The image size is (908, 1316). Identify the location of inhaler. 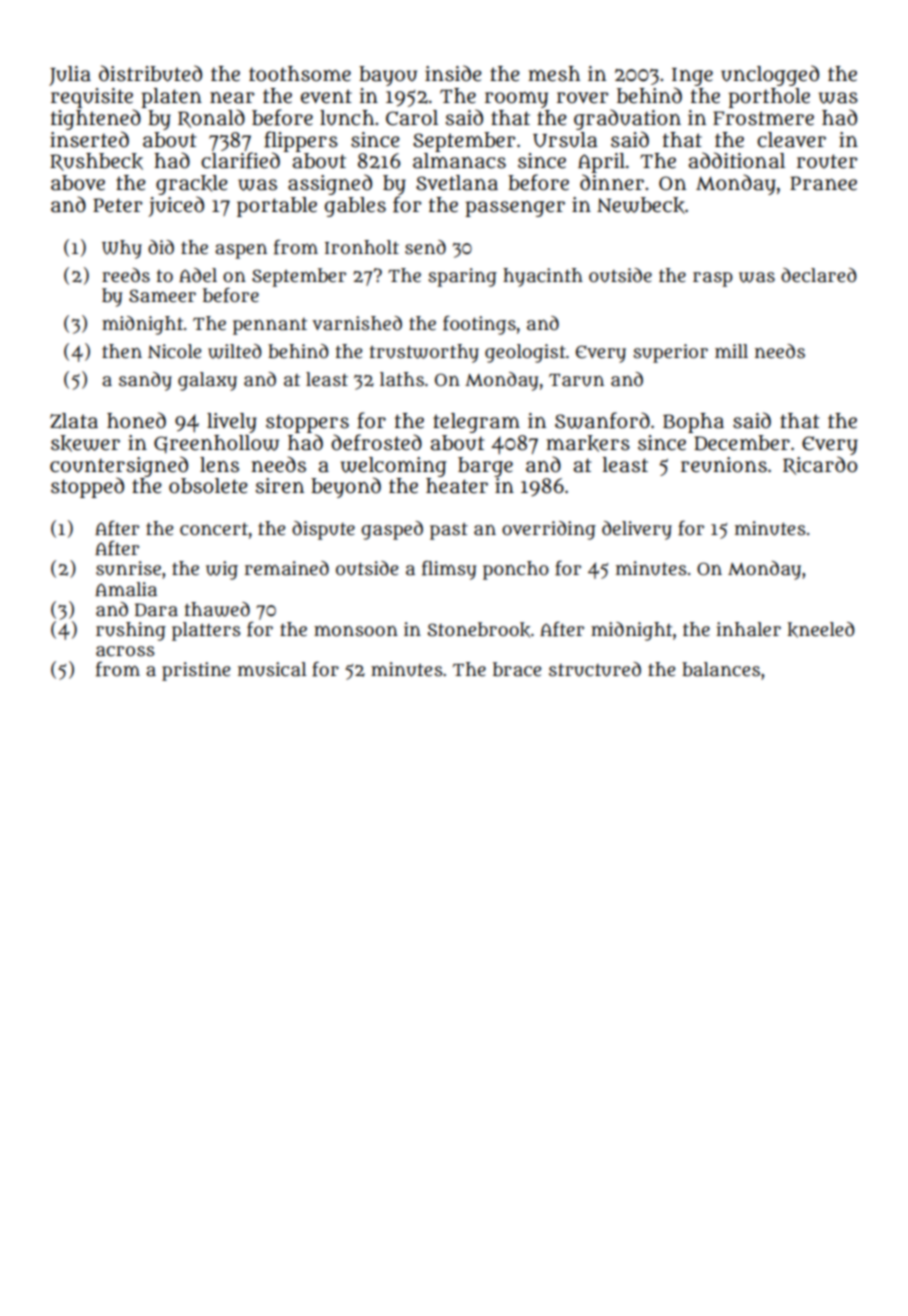
(748, 629).
